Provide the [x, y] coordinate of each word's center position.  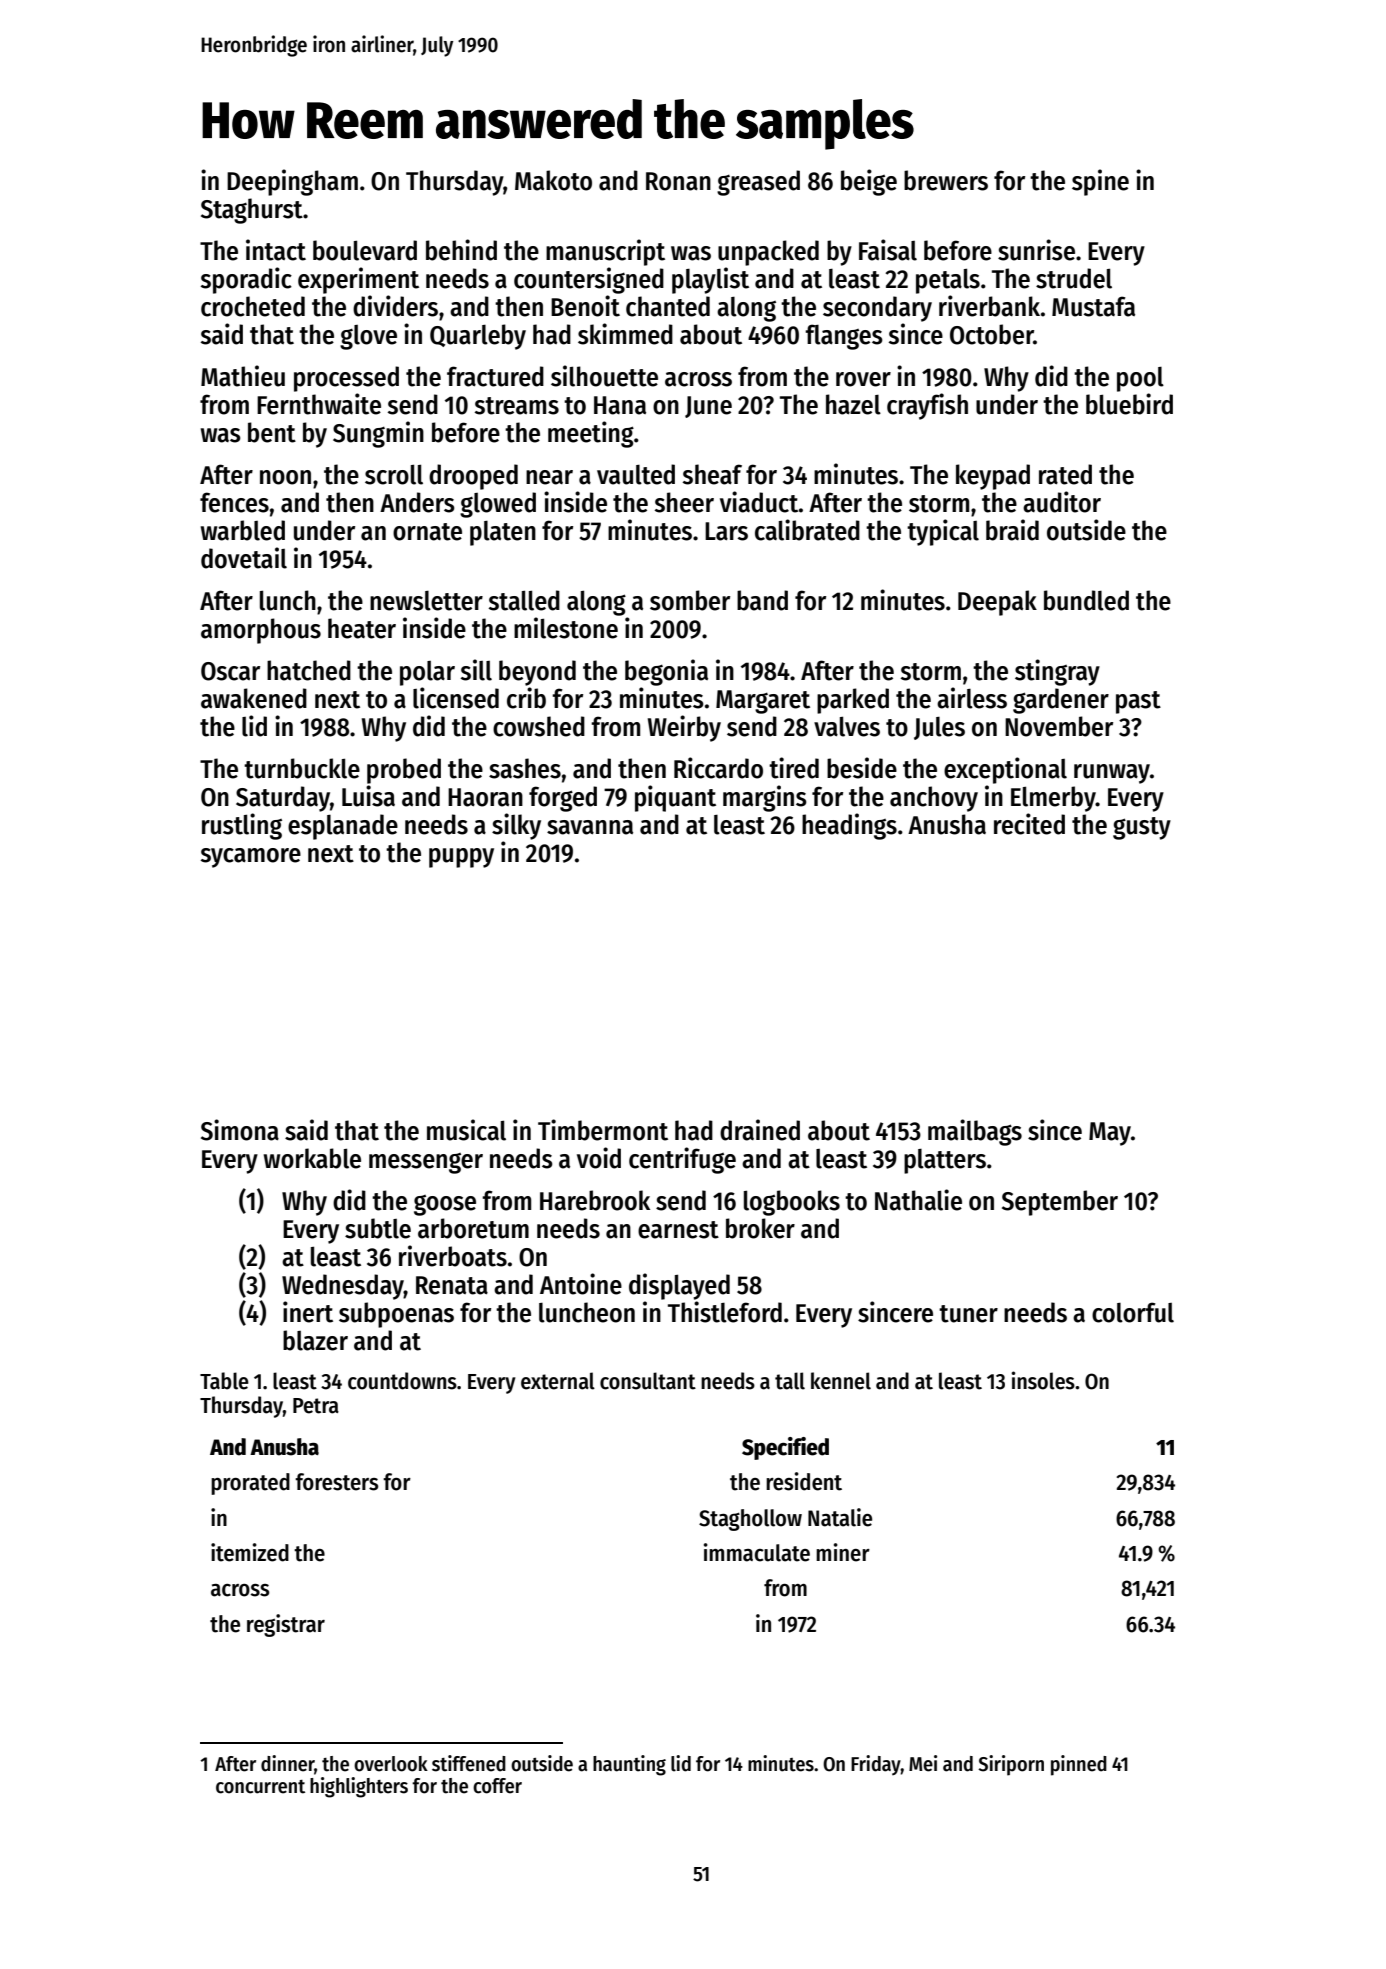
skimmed [625, 334]
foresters [337, 1482]
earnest [678, 1230]
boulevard [365, 250]
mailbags [975, 1132]
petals [948, 281]
